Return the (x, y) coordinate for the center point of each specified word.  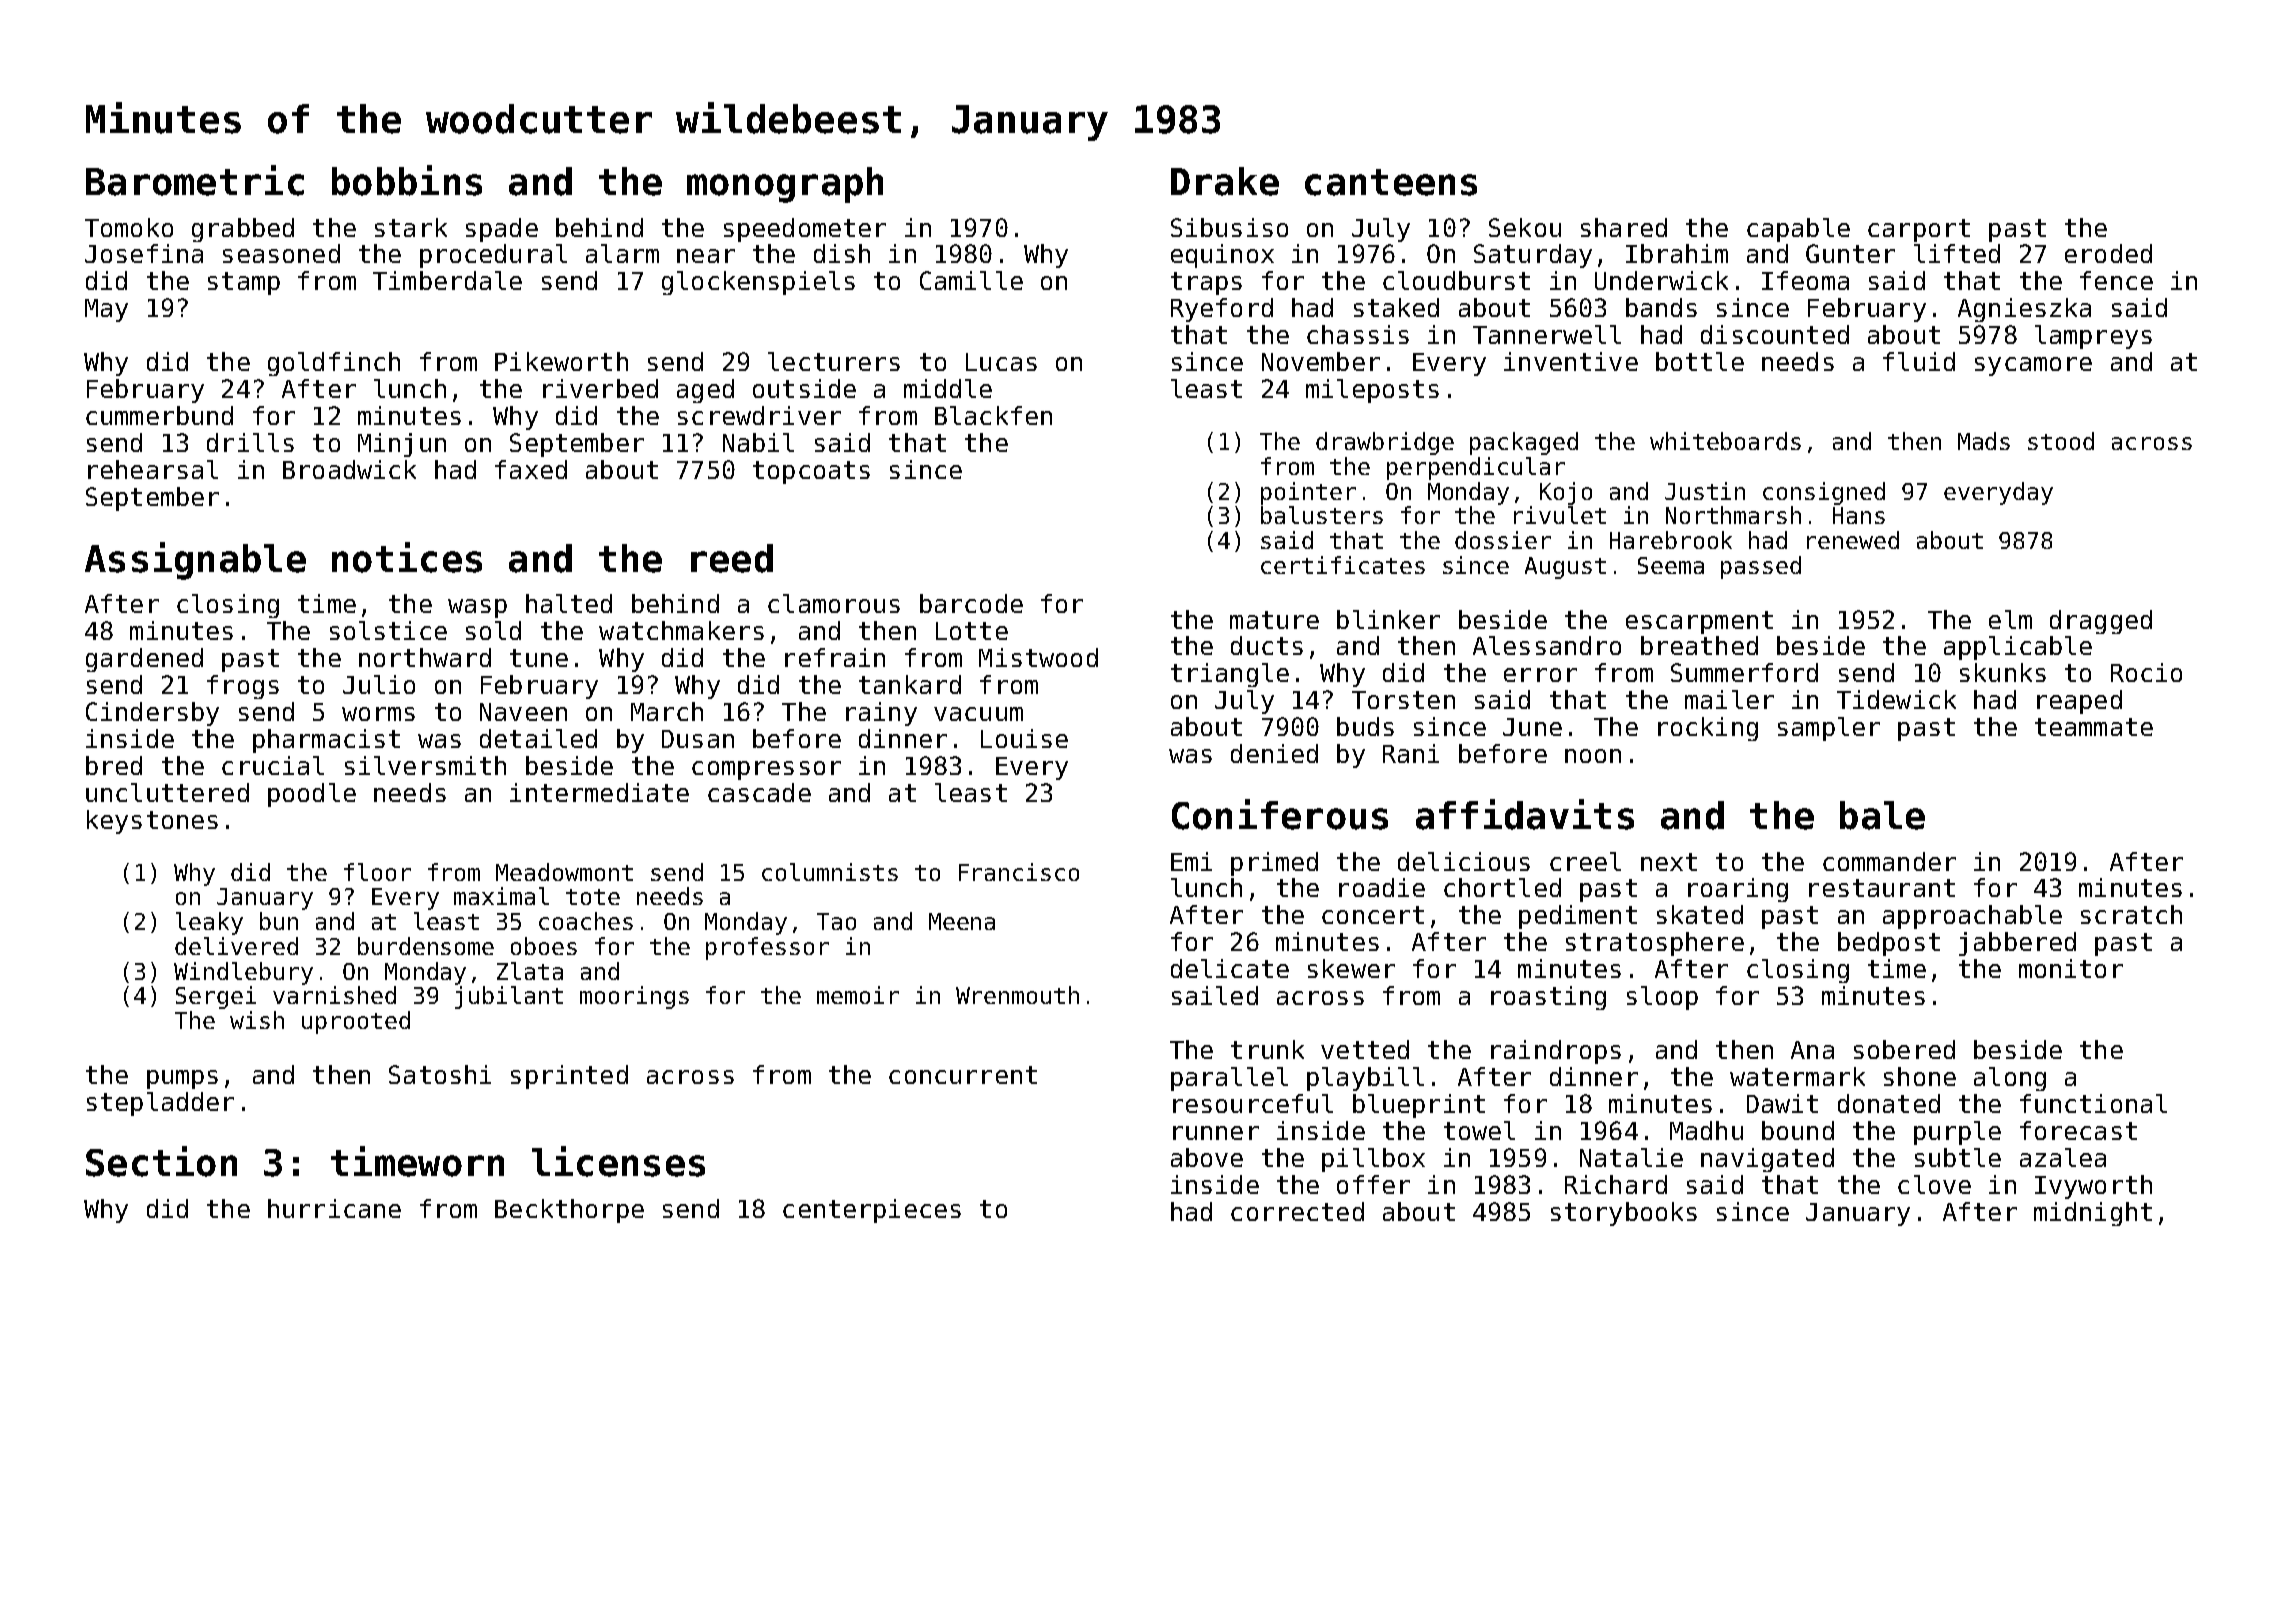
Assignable (195, 561)
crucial (273, 765)
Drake (1225, 181)
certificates (1343, 565)
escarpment (1699, 622)
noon (1593, 756)
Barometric (195, 180)
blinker (1388, 619)
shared (1624, 227)
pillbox (1373, 1160)
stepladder (160, 1104)
